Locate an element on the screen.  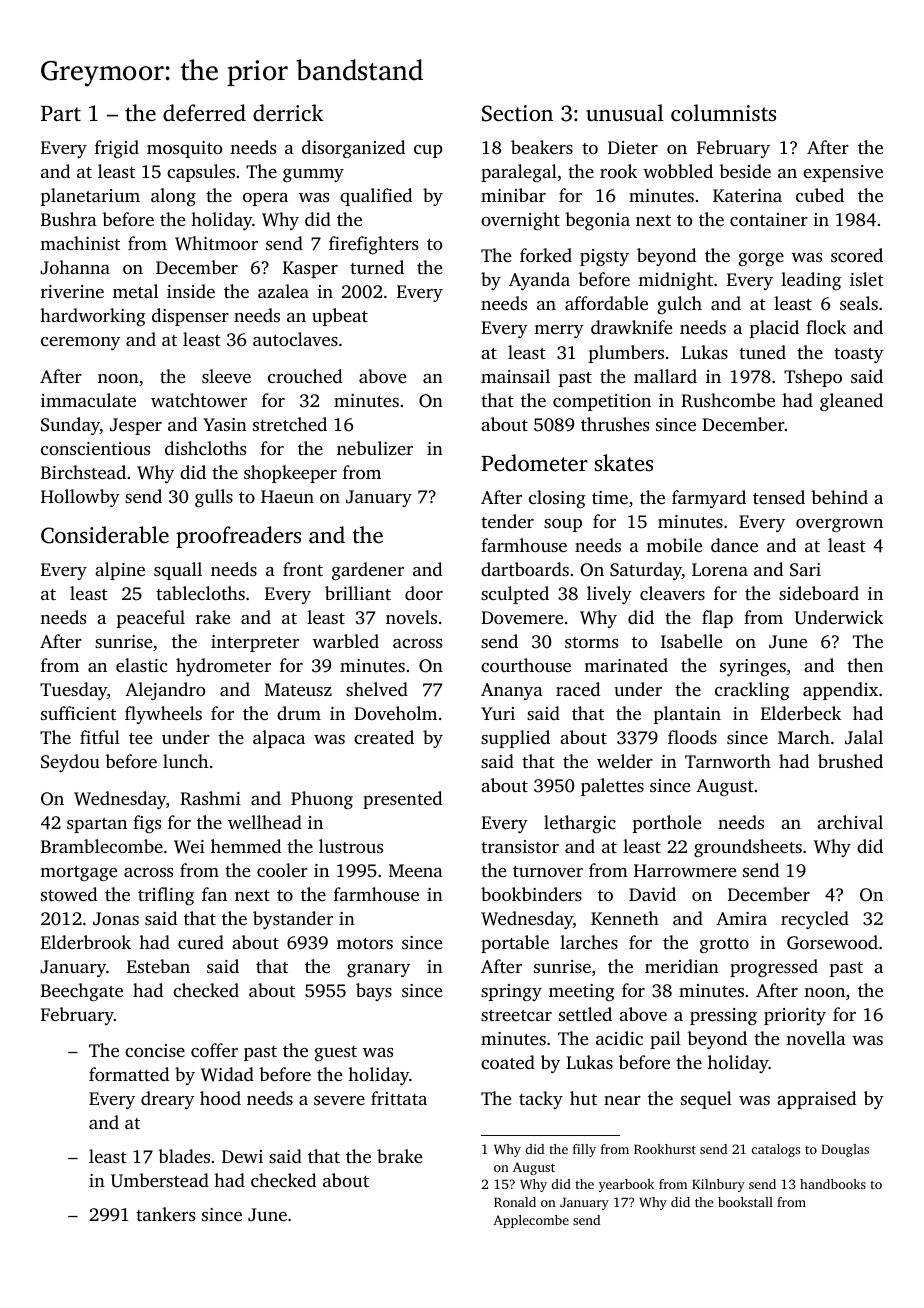
columnists is located at coordinates (723, 113).
